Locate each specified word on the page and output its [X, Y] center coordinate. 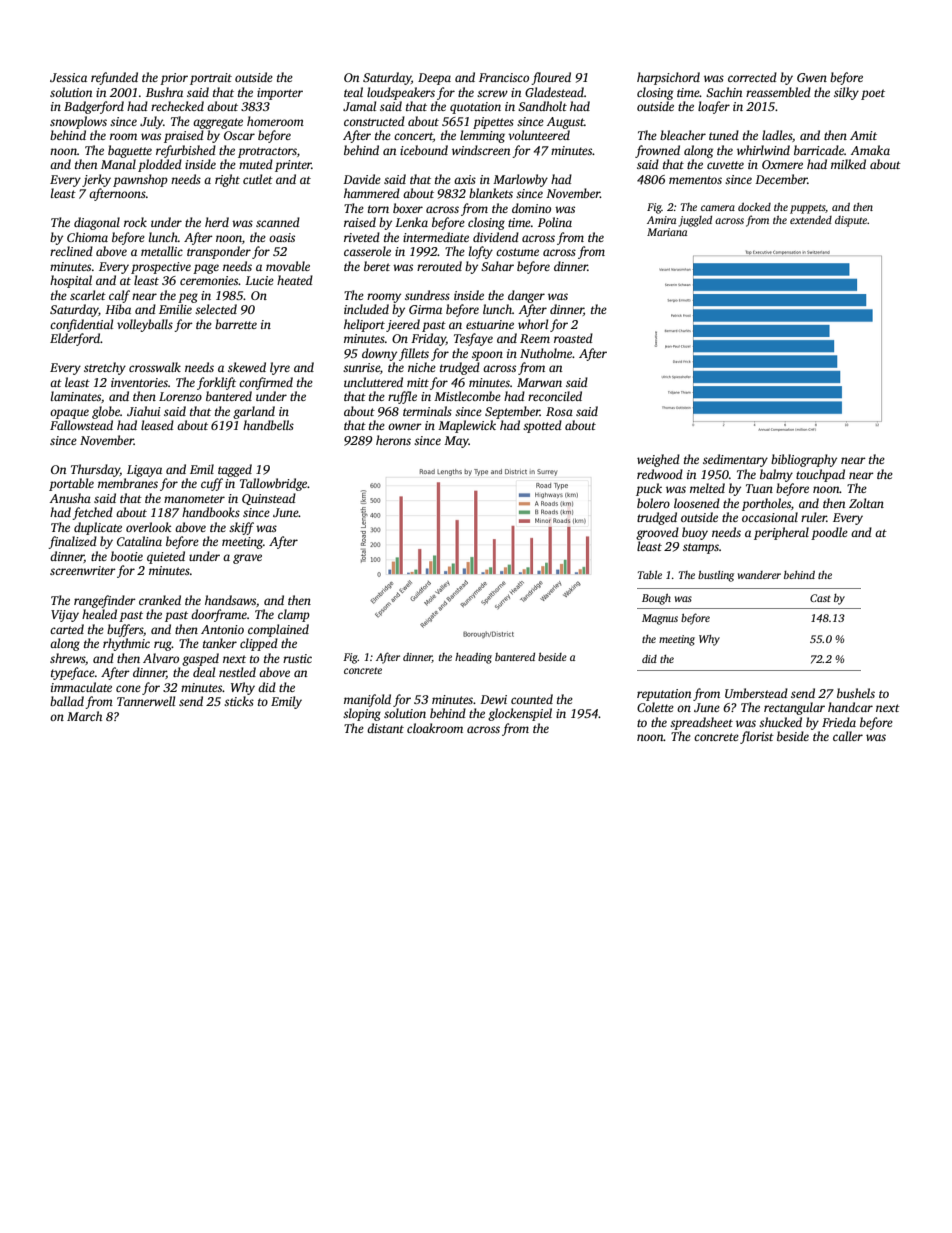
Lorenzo [180, 396]
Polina [555, 222]
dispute [851, 221]
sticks [239, 701]
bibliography [804, 460]
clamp [294, 615]
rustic [297, 658]
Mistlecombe [467, 396]
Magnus [660, 619]
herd [217, 222]
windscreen [481, 150]
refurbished [186, 151]
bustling [716, 576]
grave [247, 559]
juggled [695, 221]
